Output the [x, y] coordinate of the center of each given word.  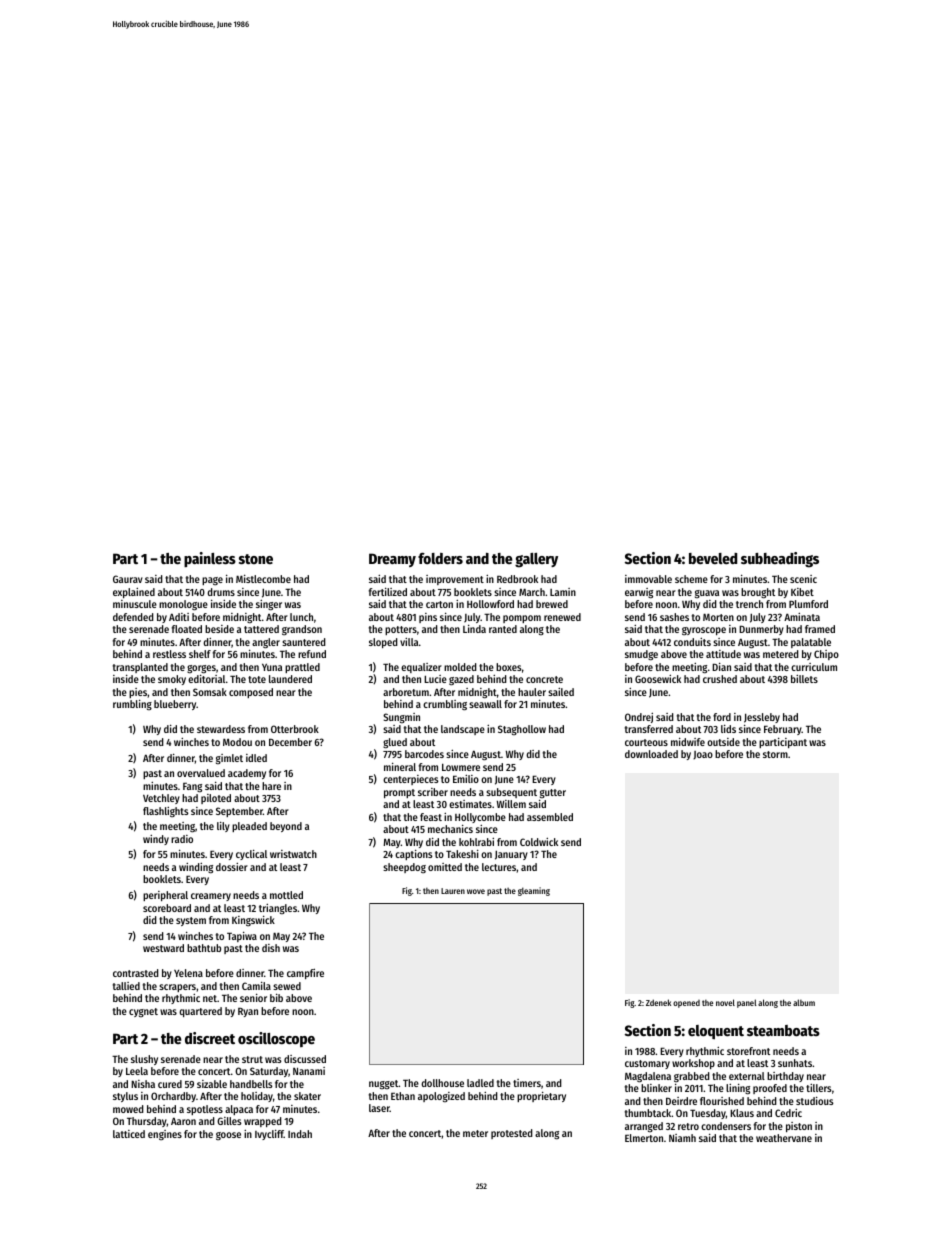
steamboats [783, 1030]
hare [271, 786]
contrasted [136, 973]
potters [401, 630]
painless [210, 559]
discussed [305, 1059]
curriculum [814, 667]
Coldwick [539, 842]
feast [431, 817]
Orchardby [173, 1097]
